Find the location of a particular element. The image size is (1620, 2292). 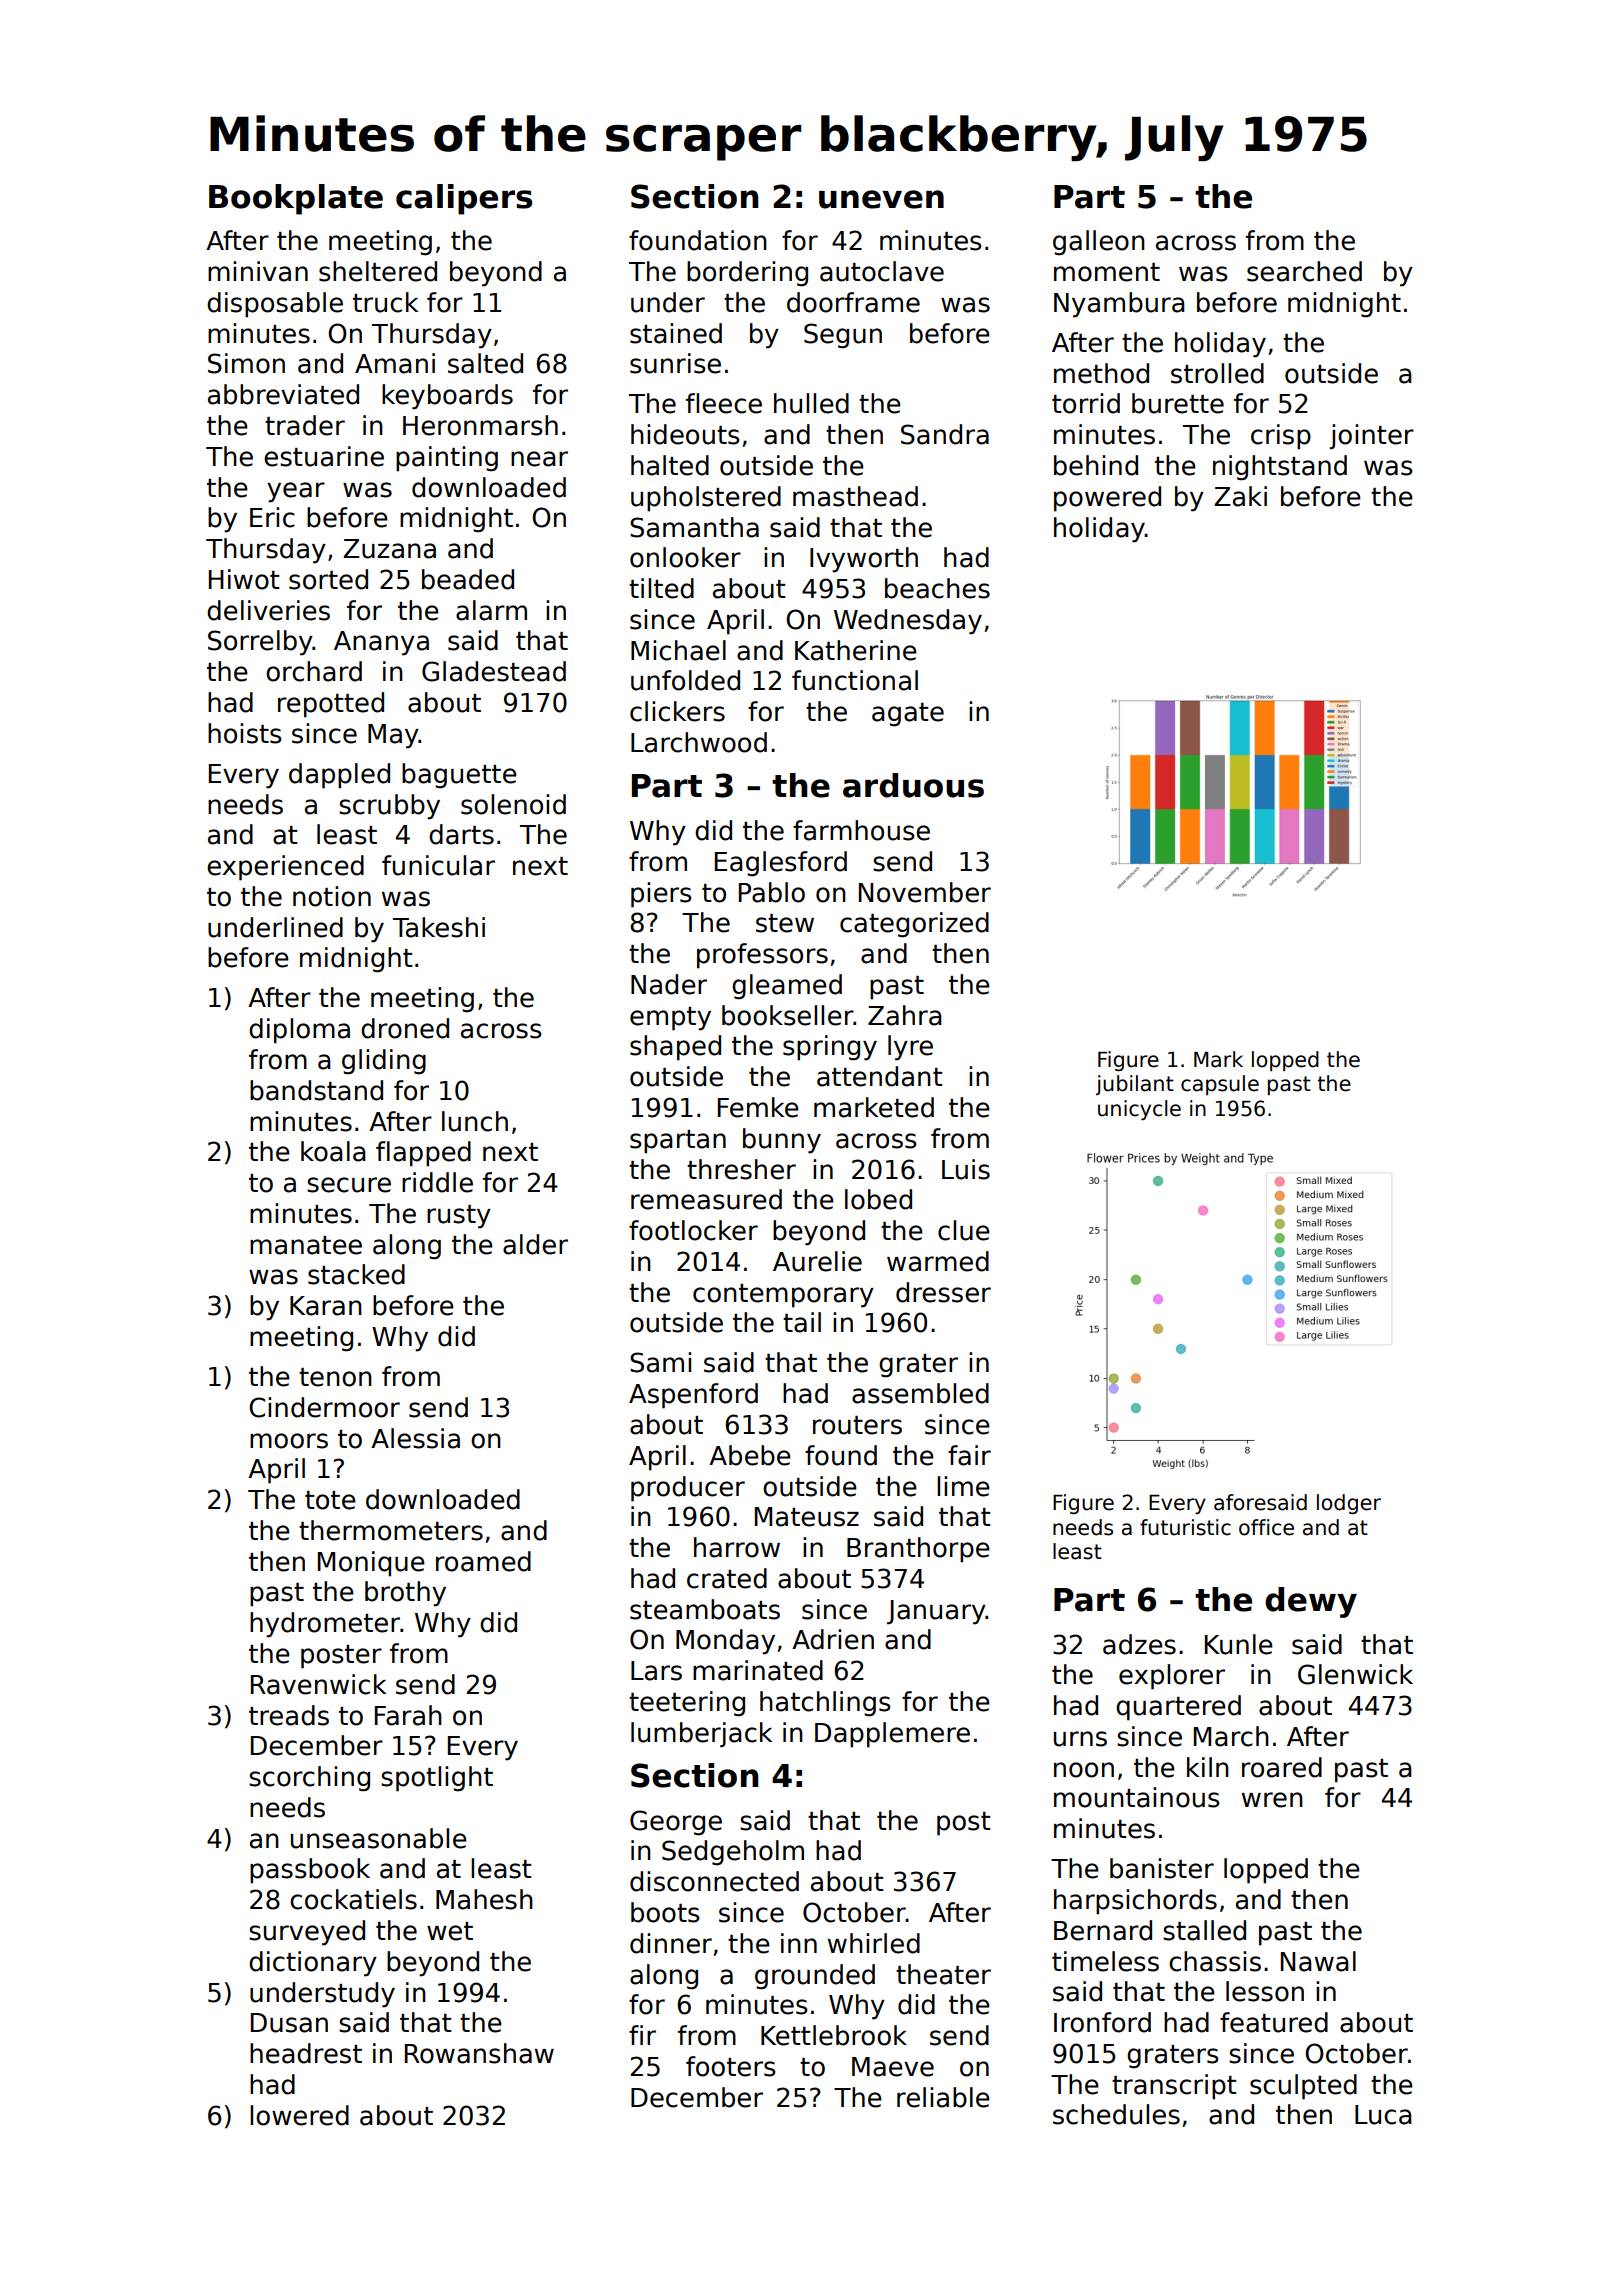

funicular is located at coordinates (438, 865).
